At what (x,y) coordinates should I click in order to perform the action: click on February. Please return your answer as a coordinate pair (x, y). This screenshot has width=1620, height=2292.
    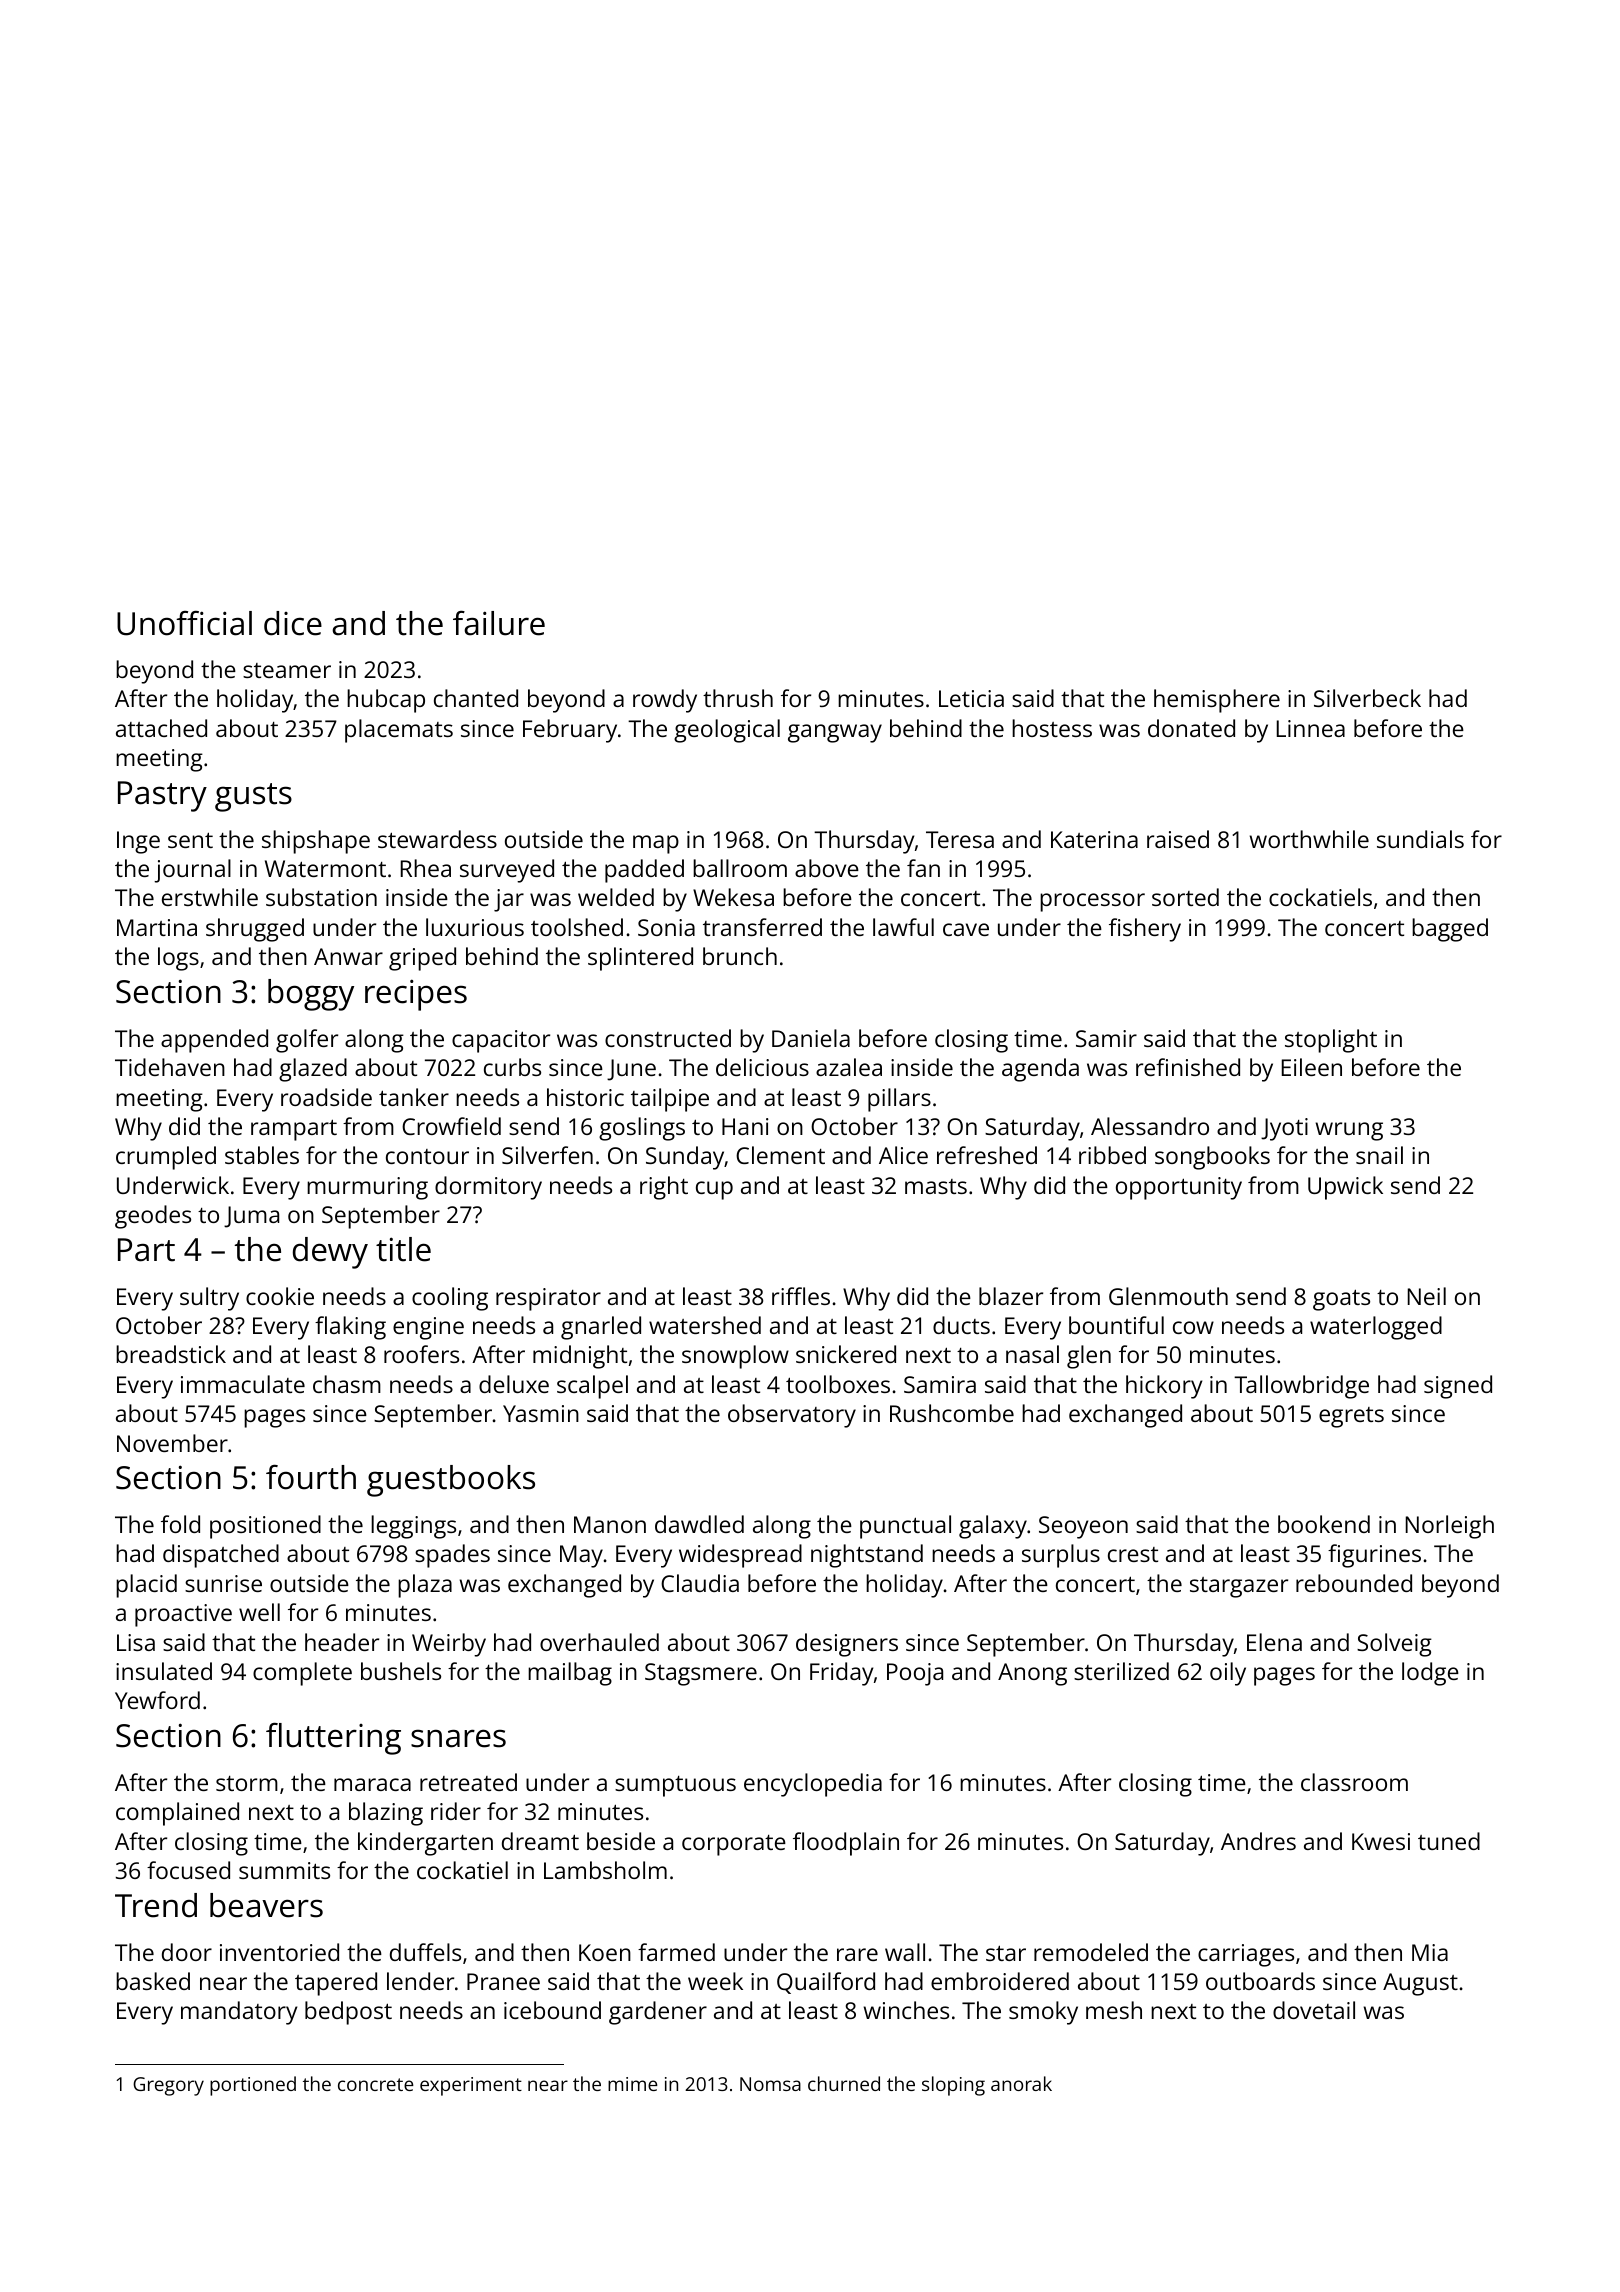
    Looking at the image, I should click on (570, 731).
